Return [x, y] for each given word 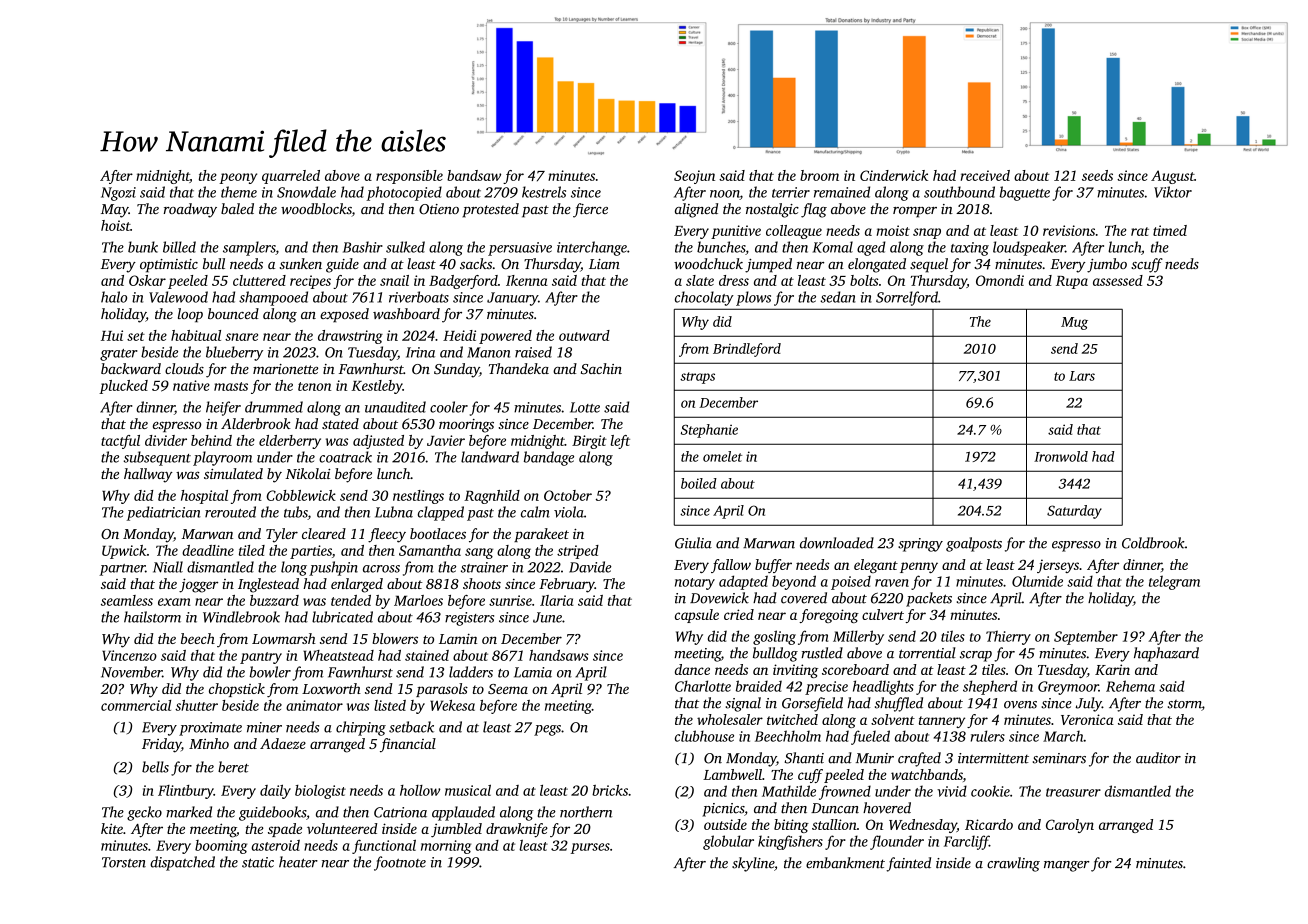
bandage [549, 458]
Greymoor [1068, 688]
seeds [1097, 175]
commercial [136, 705]
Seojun [694, 177]
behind [211, 440]
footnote [400, 863]
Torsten [124, 862]
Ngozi [118, 194]
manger [1067, 866]
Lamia [533, 672]
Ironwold [1061, 456]
